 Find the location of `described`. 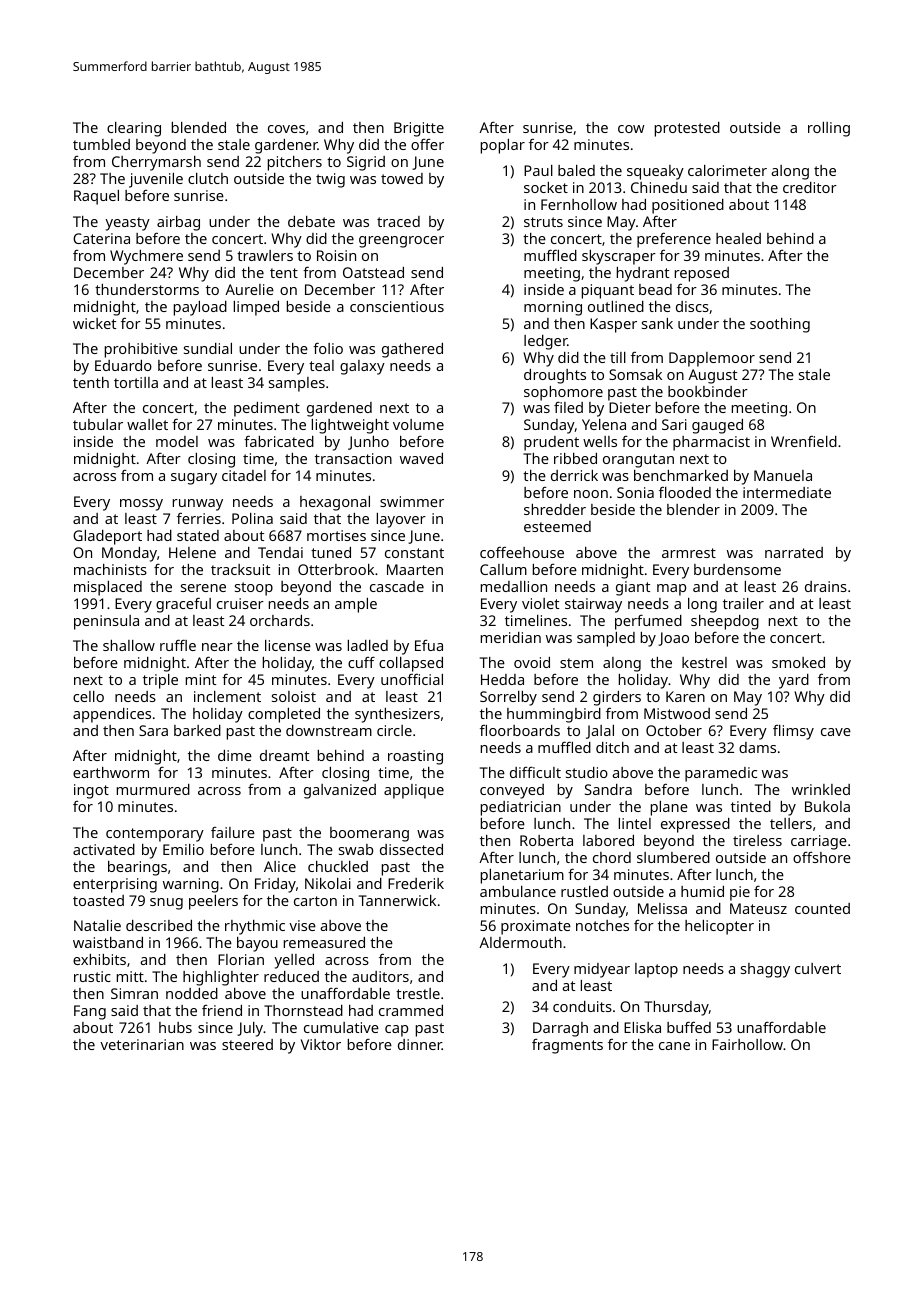

described is located at coordinates (159, 925).
